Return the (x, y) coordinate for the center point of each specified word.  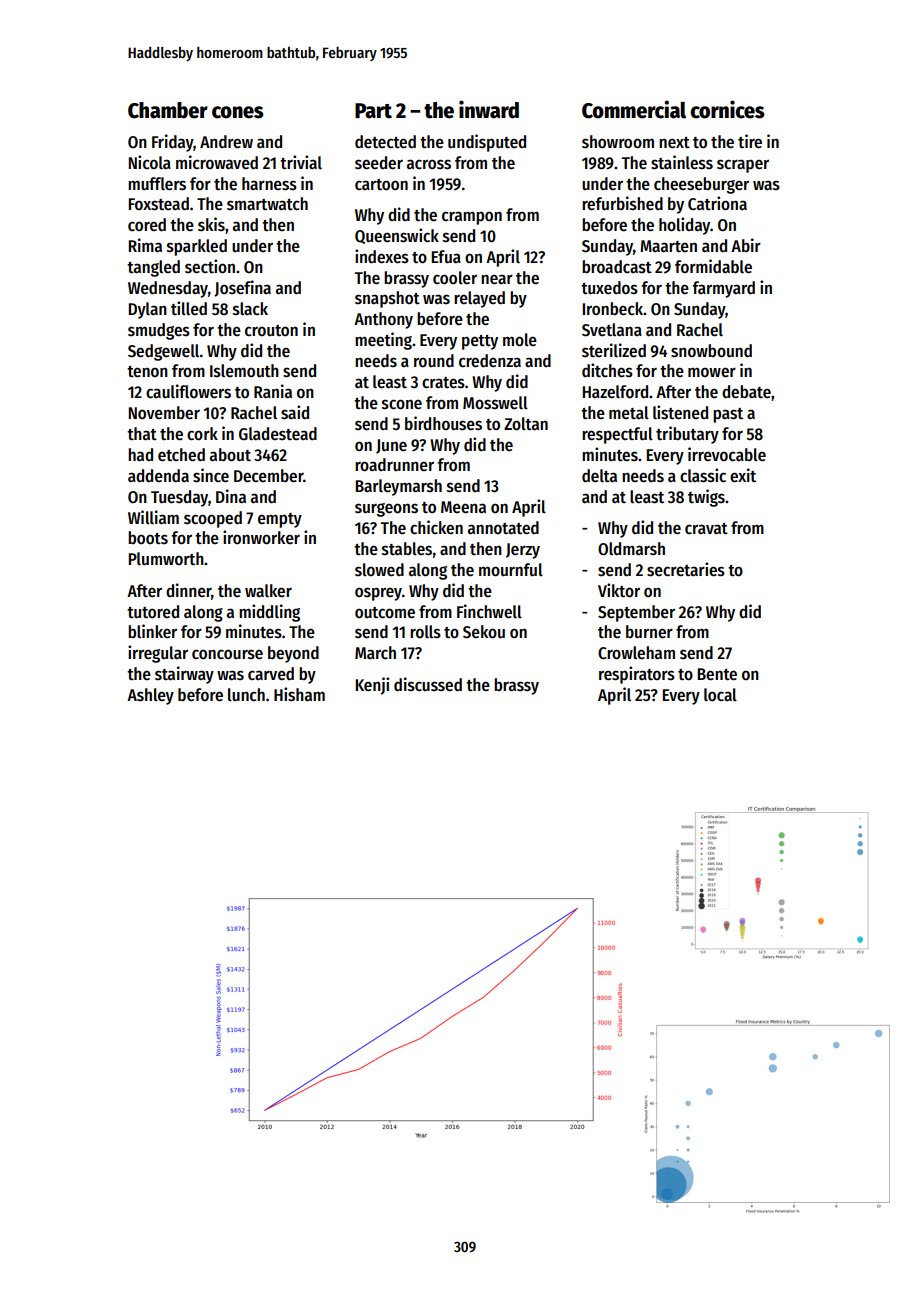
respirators (637, 675)
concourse (227, 654)
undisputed (487, 143)
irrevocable (727, 454)
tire (750, 141)
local (720, 695)
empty (280, 520)
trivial (301, 162)
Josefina (242, 288)
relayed (479, 299)
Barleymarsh (398, 487)
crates (443, 383)
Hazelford (615, 392)
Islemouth (244, 371)
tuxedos (609, 288)
